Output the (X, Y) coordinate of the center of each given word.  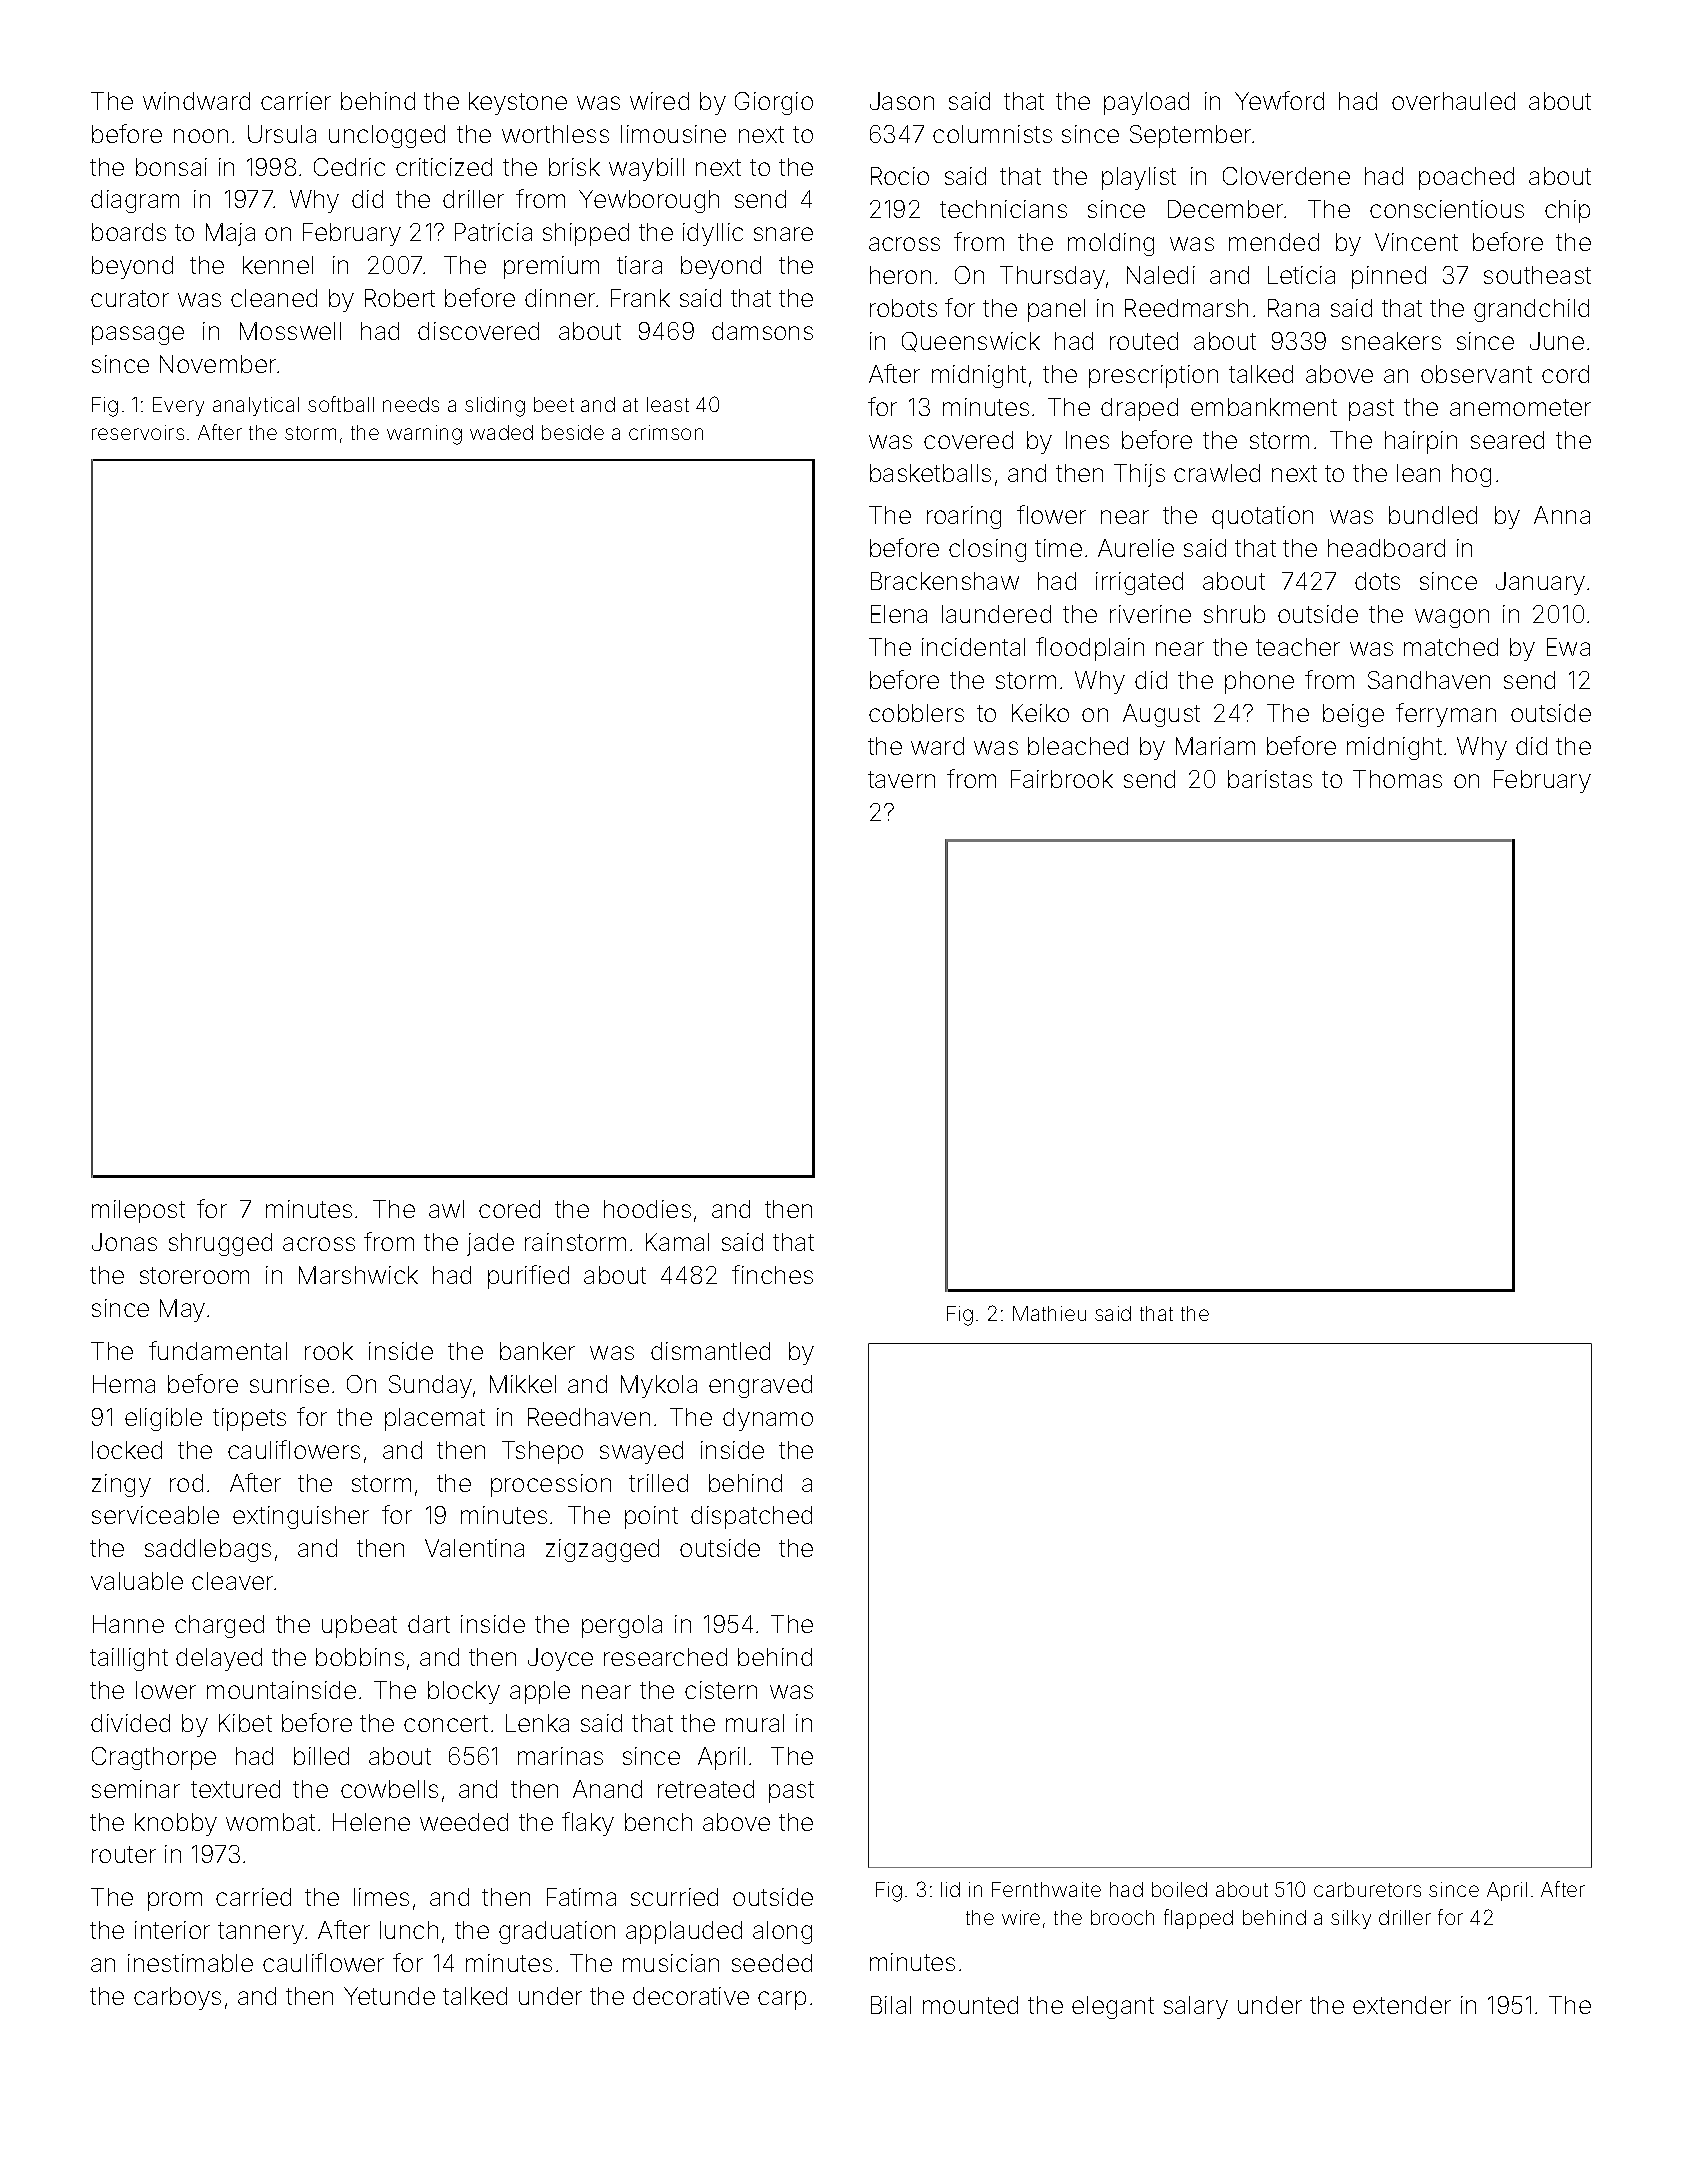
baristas (1270, 779)
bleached (1078, 746)
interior (172, 1930)
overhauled (1453, 101)
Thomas (1397, 779)
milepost (138, 1211)
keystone (518, 103)
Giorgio (774, 103)
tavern (901, 779)
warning (424, 435)
